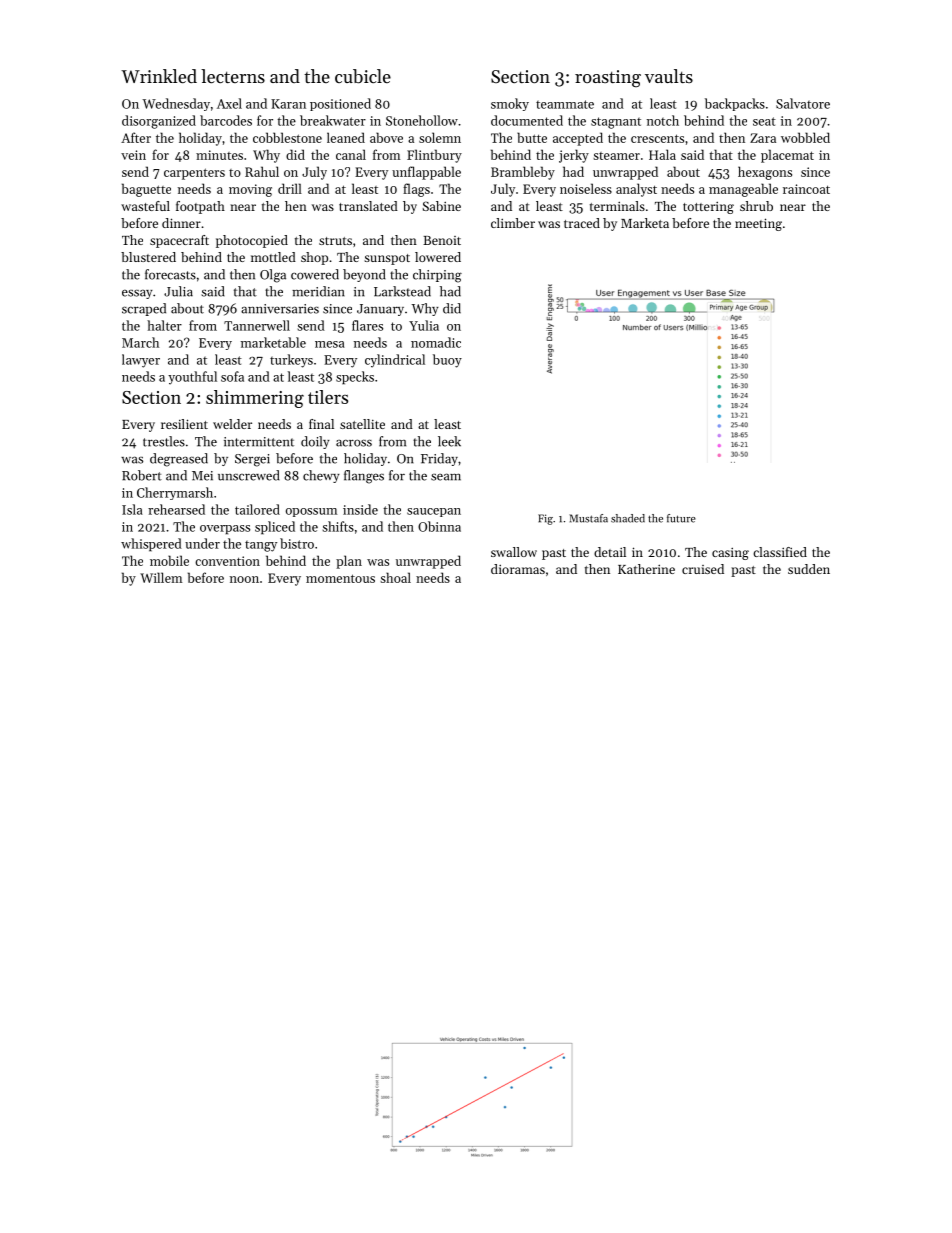 Image resolution: width=952 pixels, height=1233 pixels. What do you see at coordinates (244, 579) in the document?
I see `noon` at bounding box center [244, 579].
